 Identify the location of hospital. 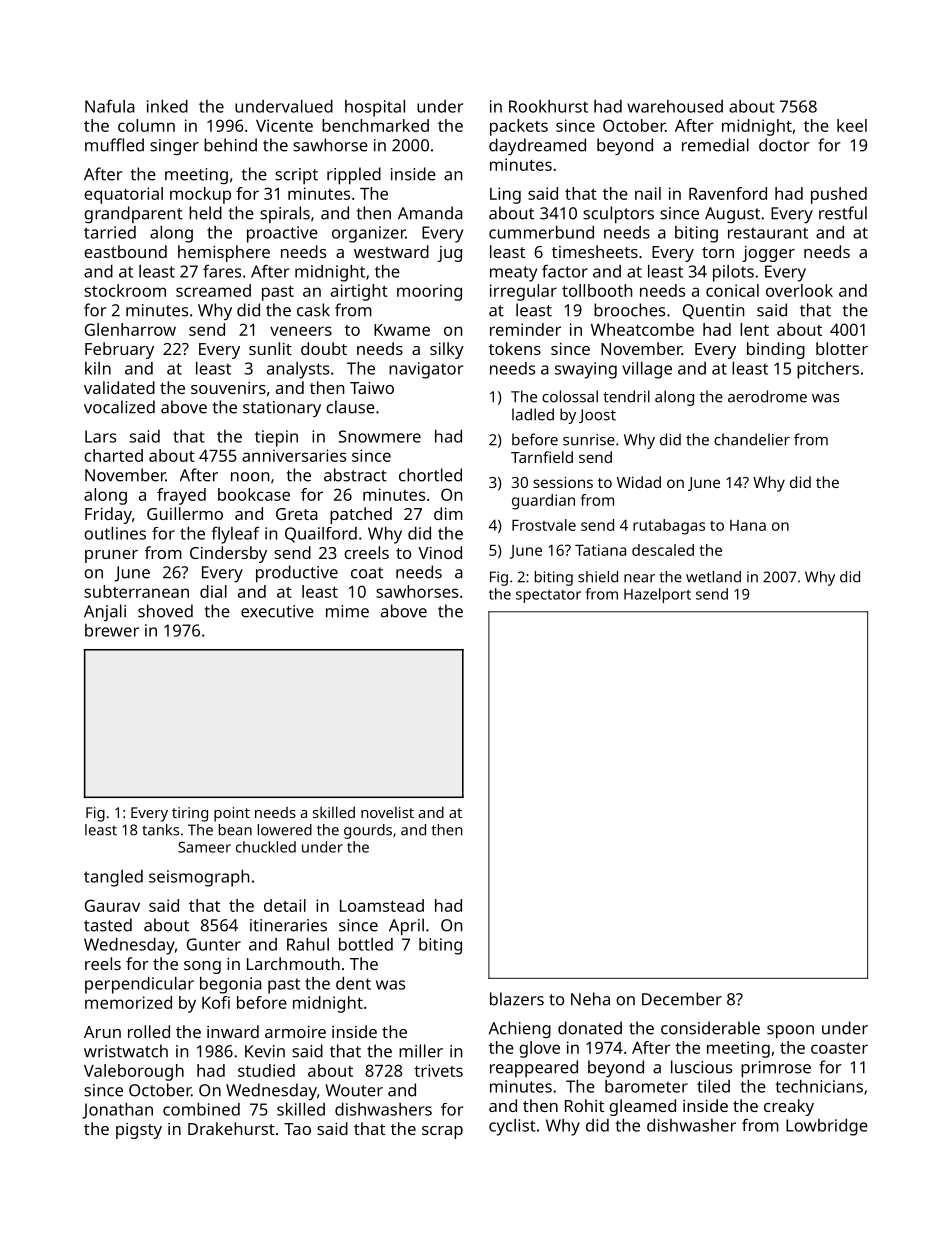
(375, 108).
